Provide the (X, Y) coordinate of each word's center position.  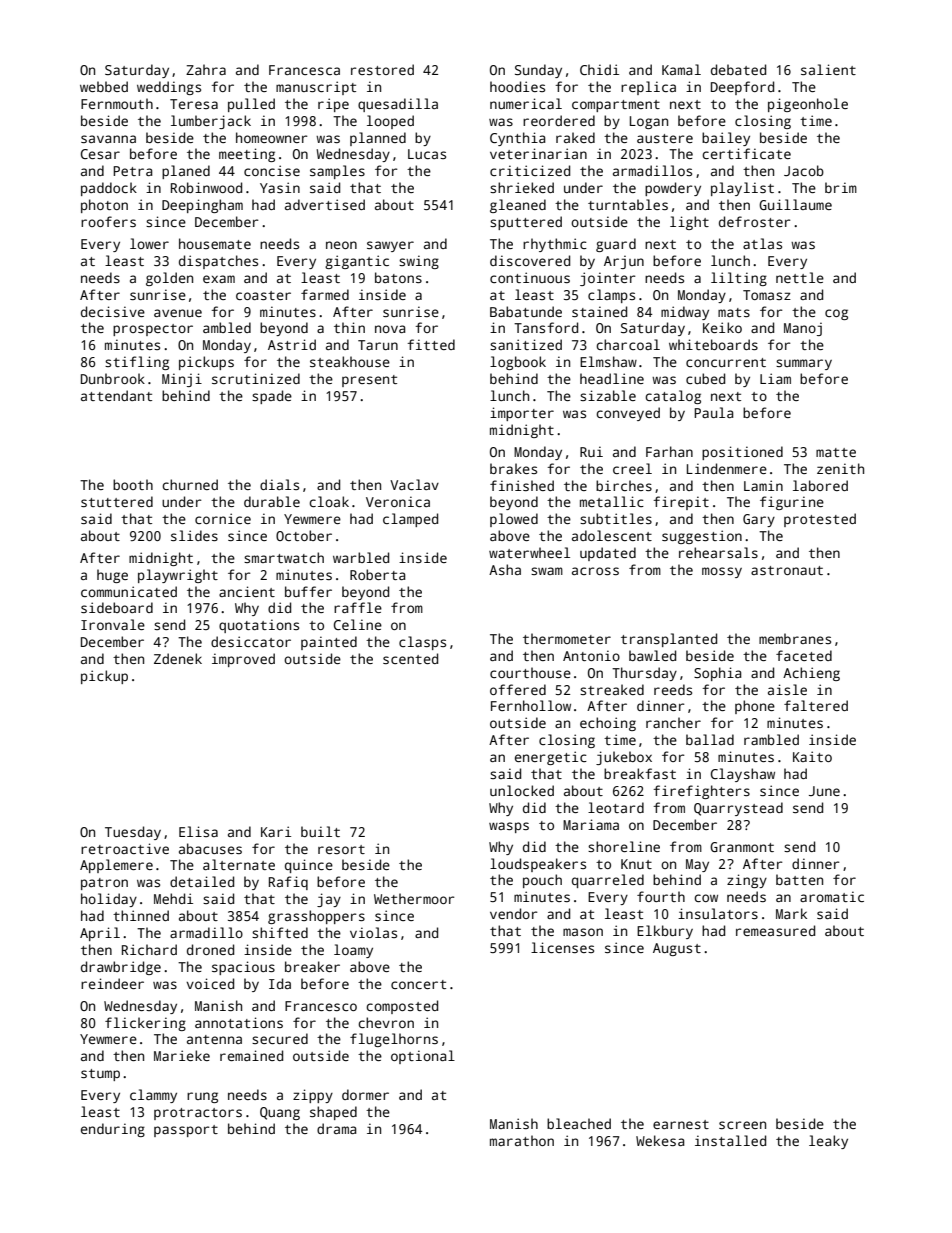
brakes (513, 468)
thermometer (567, 638)
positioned (742, 453)
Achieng (811, 674)
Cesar (100, 154)
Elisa (198, 831)
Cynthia (517, 139)
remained (251, 1055)
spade (272, 397)
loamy (353, 951)
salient (828, 69)
